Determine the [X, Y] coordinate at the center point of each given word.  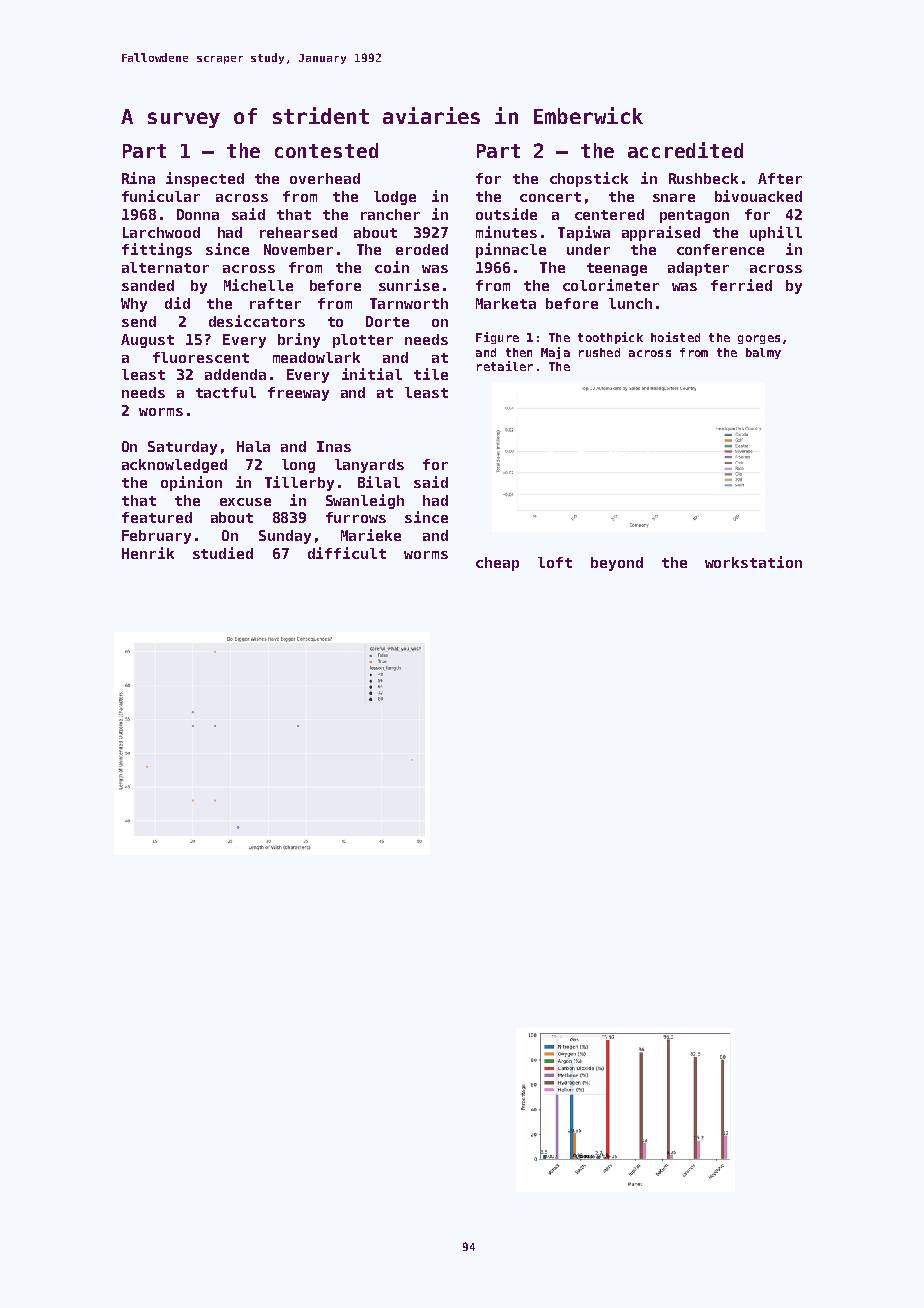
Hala [253, 446]
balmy [763, 353]
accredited [685, 150]
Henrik [148, 553]
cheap [497, 564]
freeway [298, 394]
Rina [138, 178]
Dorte [387, 321]
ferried [741, 285]
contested [326, 150]
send [139, 321]
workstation [753, 562]
